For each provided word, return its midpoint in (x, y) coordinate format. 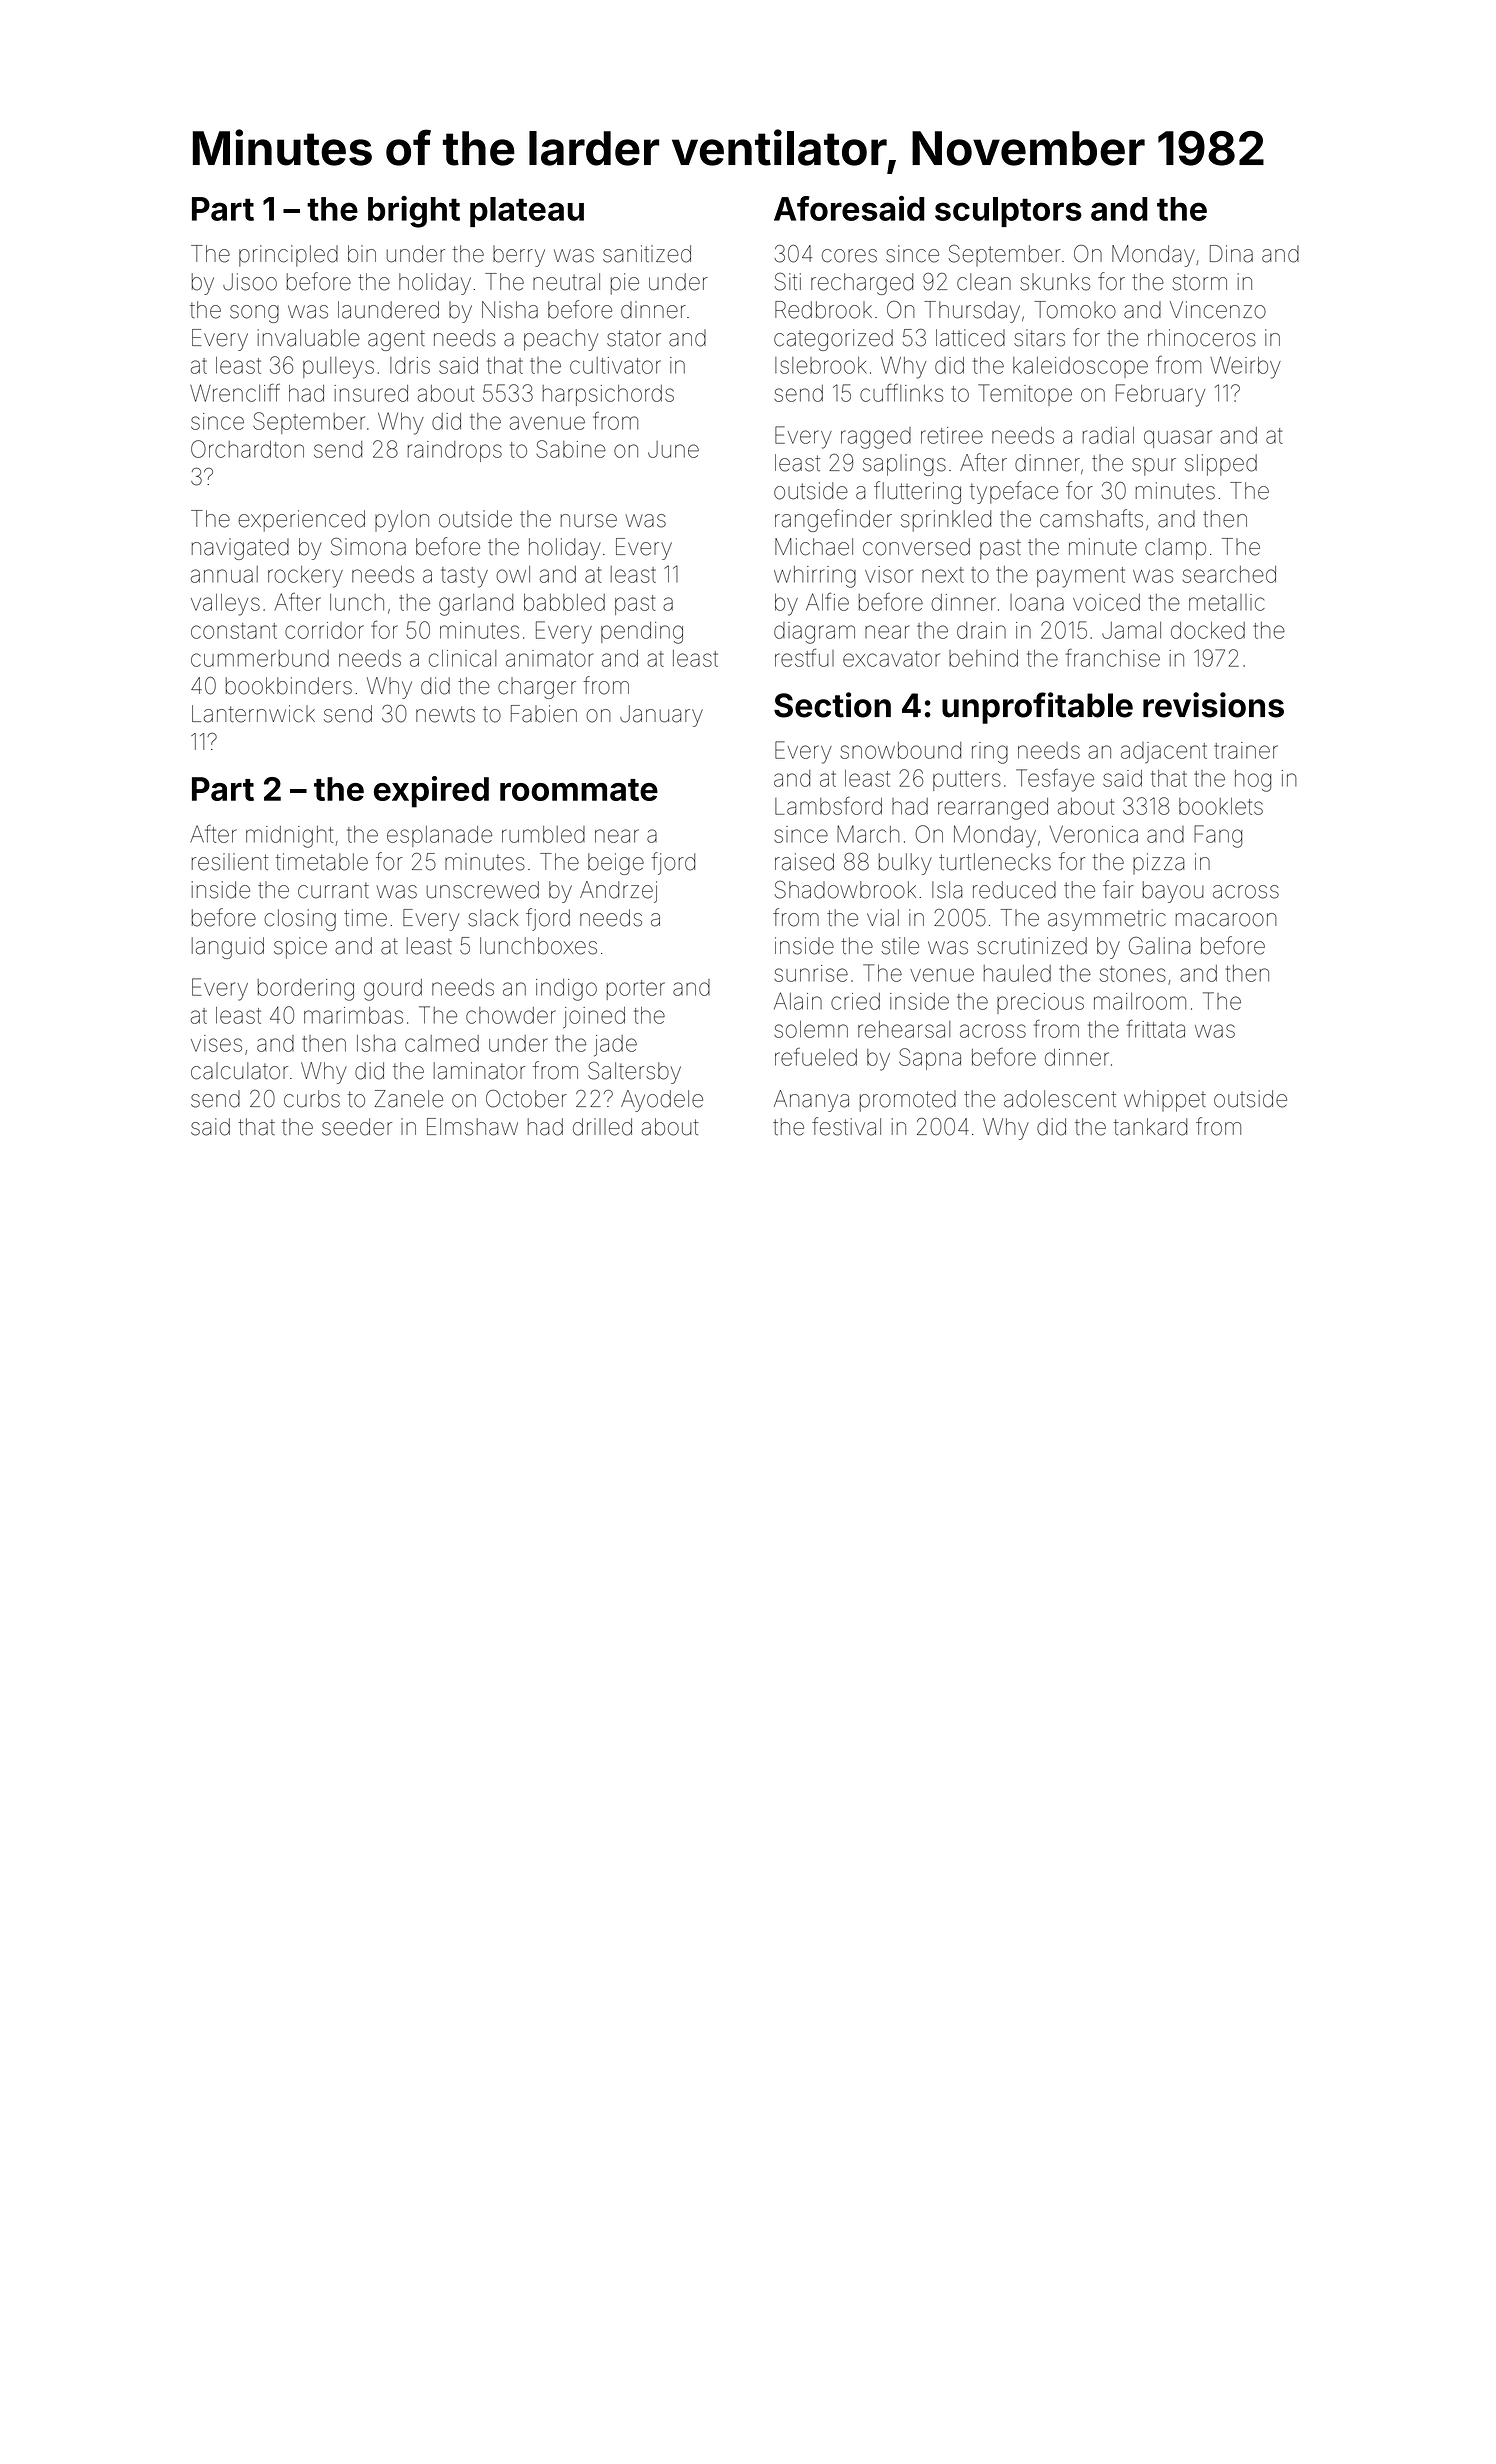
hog (1253, 781)
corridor (324, 630)
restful (804, 658)
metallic (1227, 602)
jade (615, 1046)
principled (288, 256)
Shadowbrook (845, 890)
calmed (442, 1043)
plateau (527, 212)
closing (300, 920)
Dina (1231, 254)
